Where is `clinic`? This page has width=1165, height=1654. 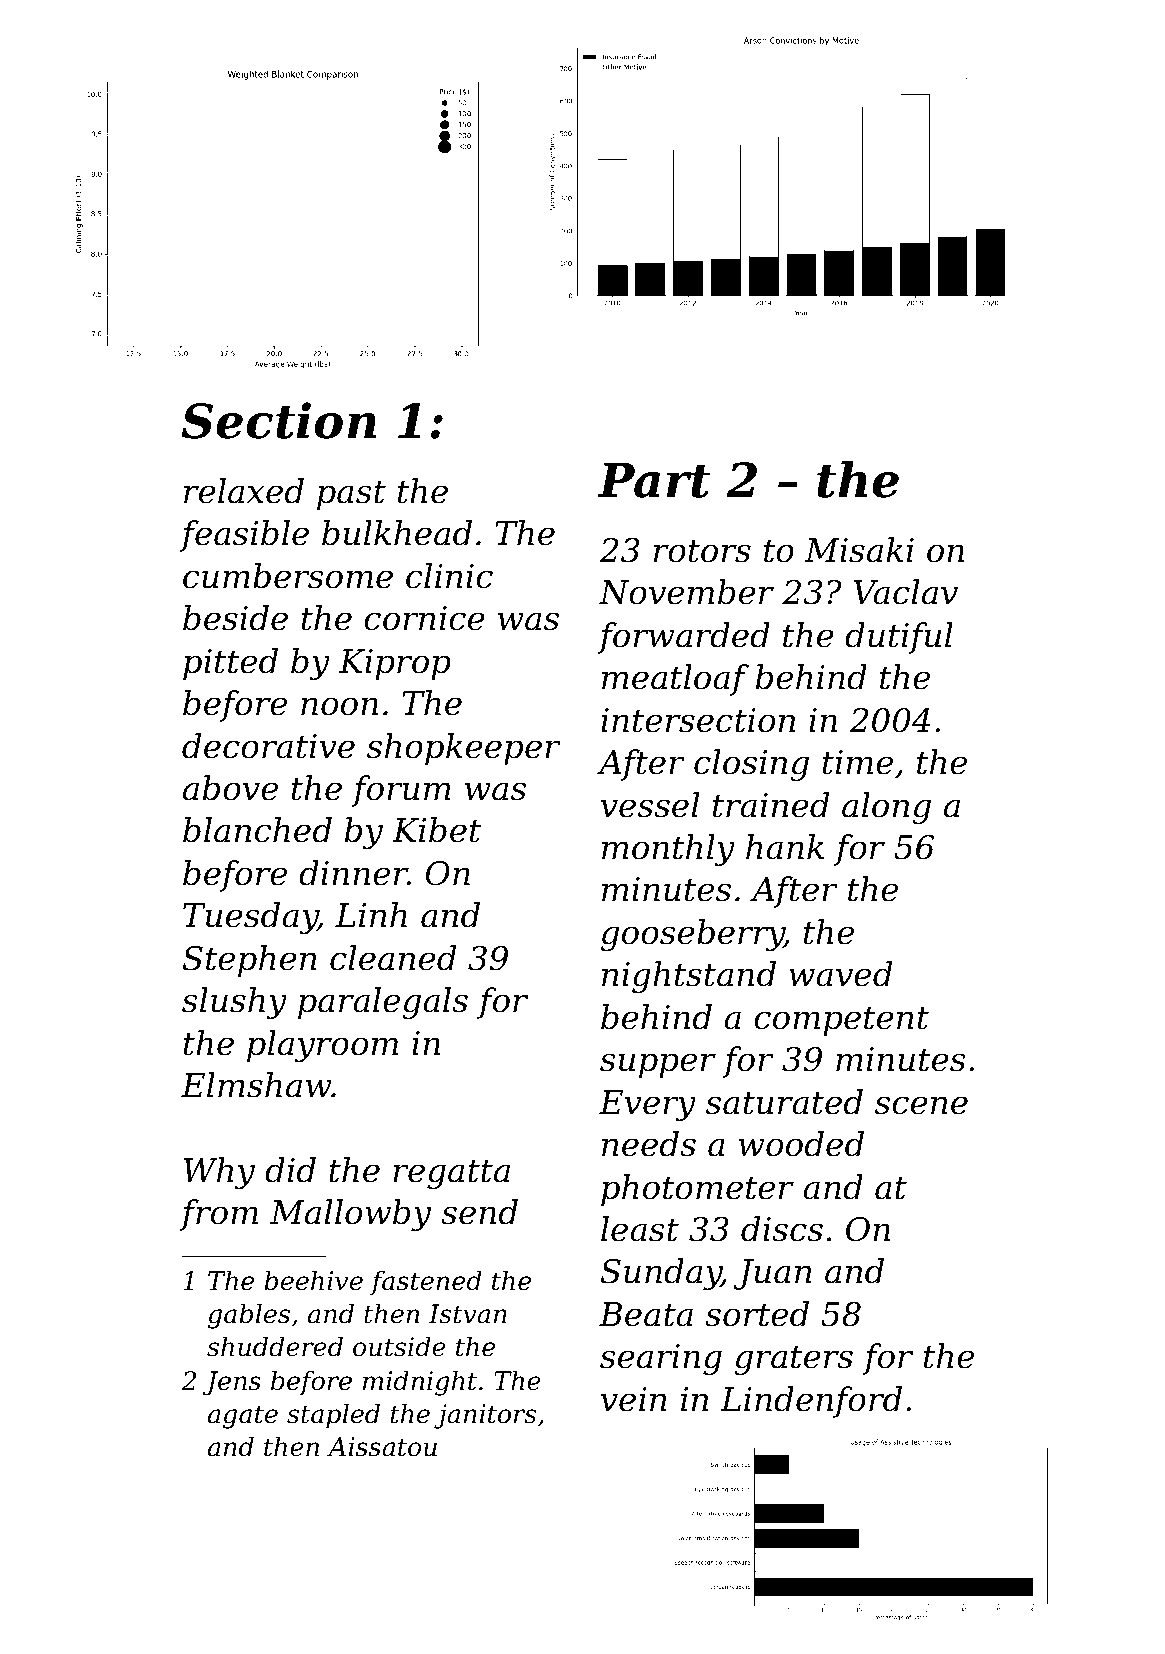 clinic is located at coordinates (449, 576).
